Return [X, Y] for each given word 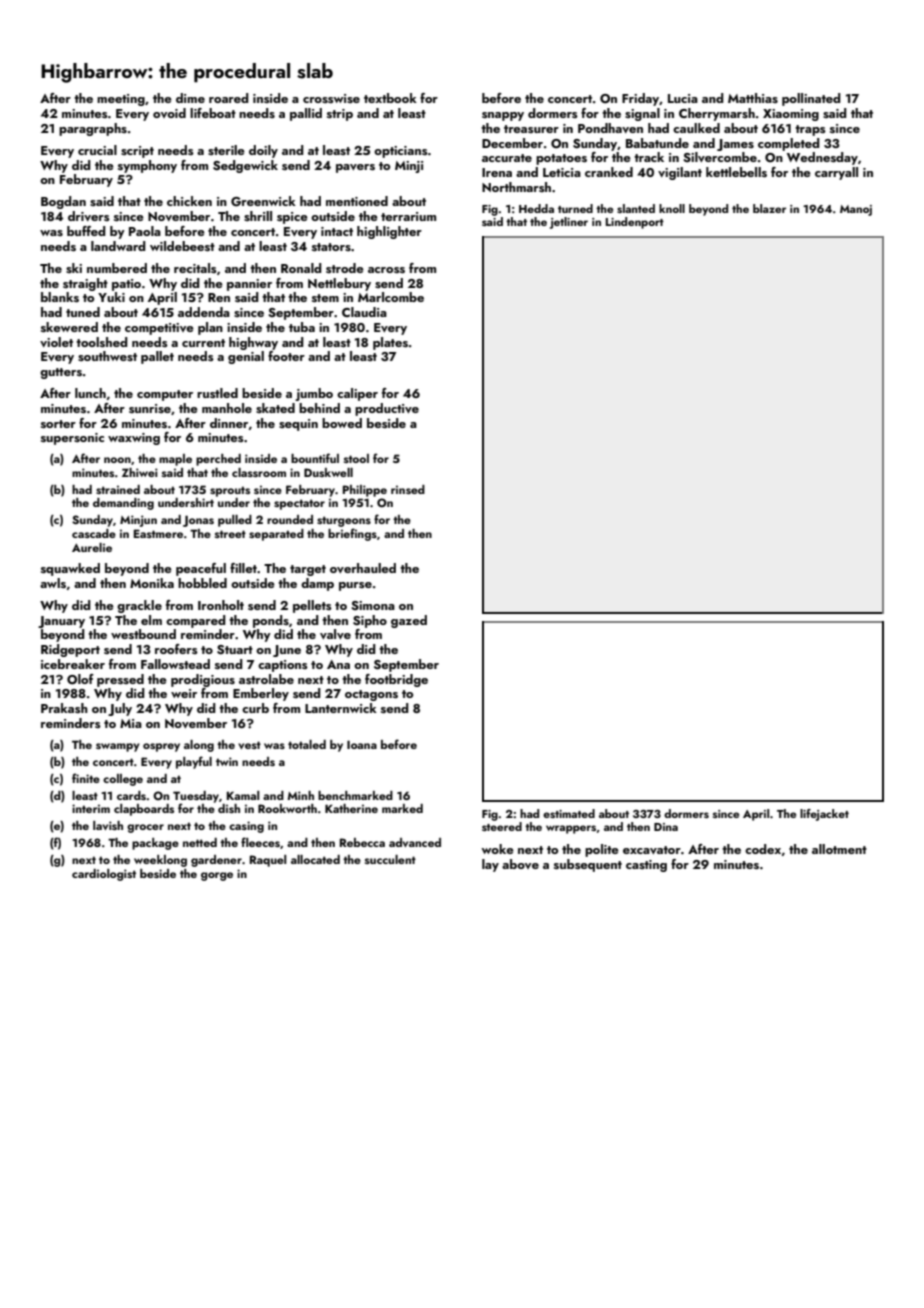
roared [229, 98]
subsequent [588, 865]
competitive [159, 329]
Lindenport [635, 223]
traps [810, 130]
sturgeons [344, 521]
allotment [839, 849]
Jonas [198, 521]
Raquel [268, 861]
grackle [139, 606]
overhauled [363, 568]
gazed [409, 621]
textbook [390, 98]
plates [390, 343]
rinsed [408, 489]
